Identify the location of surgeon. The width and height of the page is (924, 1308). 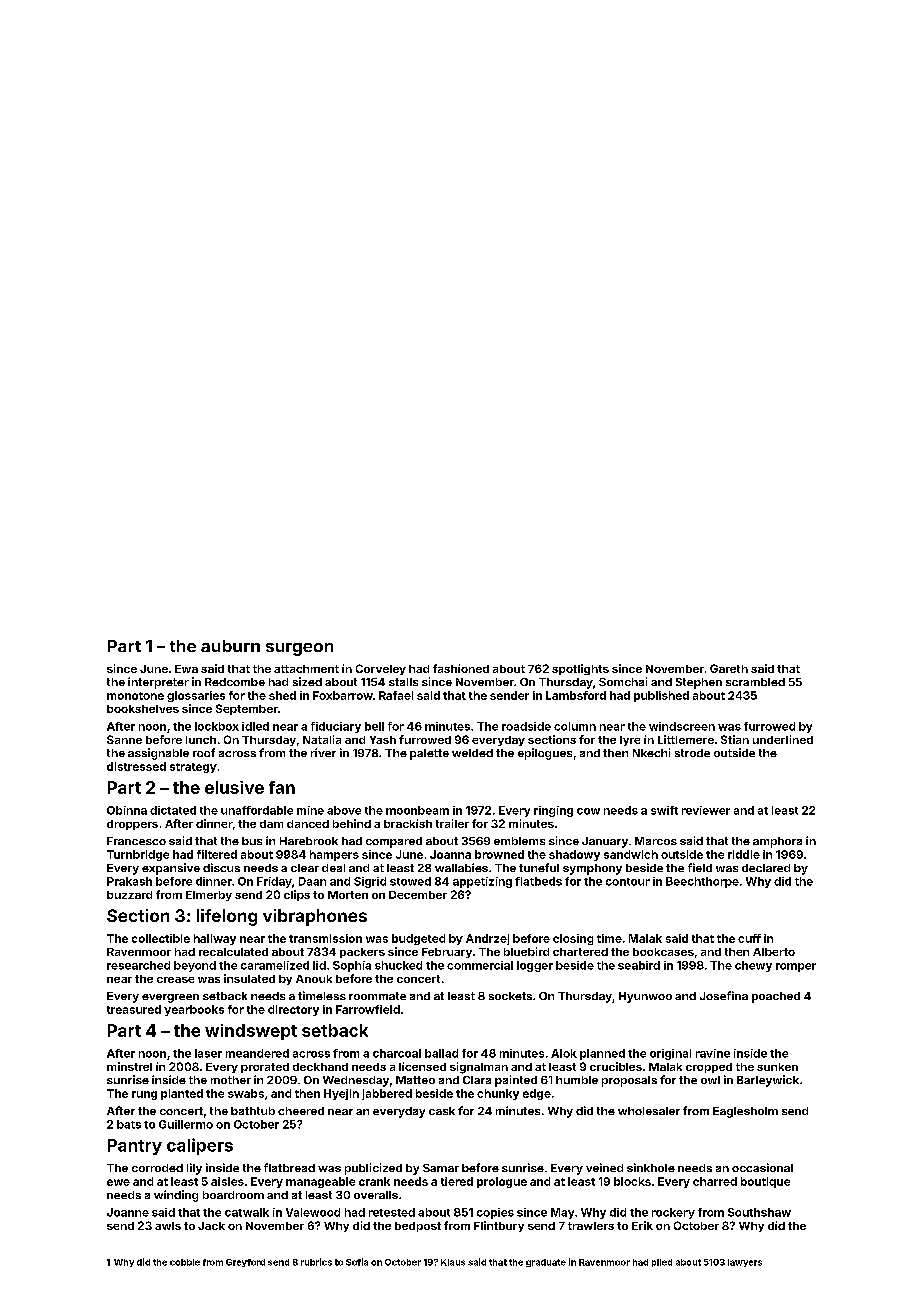
(299, 649).
